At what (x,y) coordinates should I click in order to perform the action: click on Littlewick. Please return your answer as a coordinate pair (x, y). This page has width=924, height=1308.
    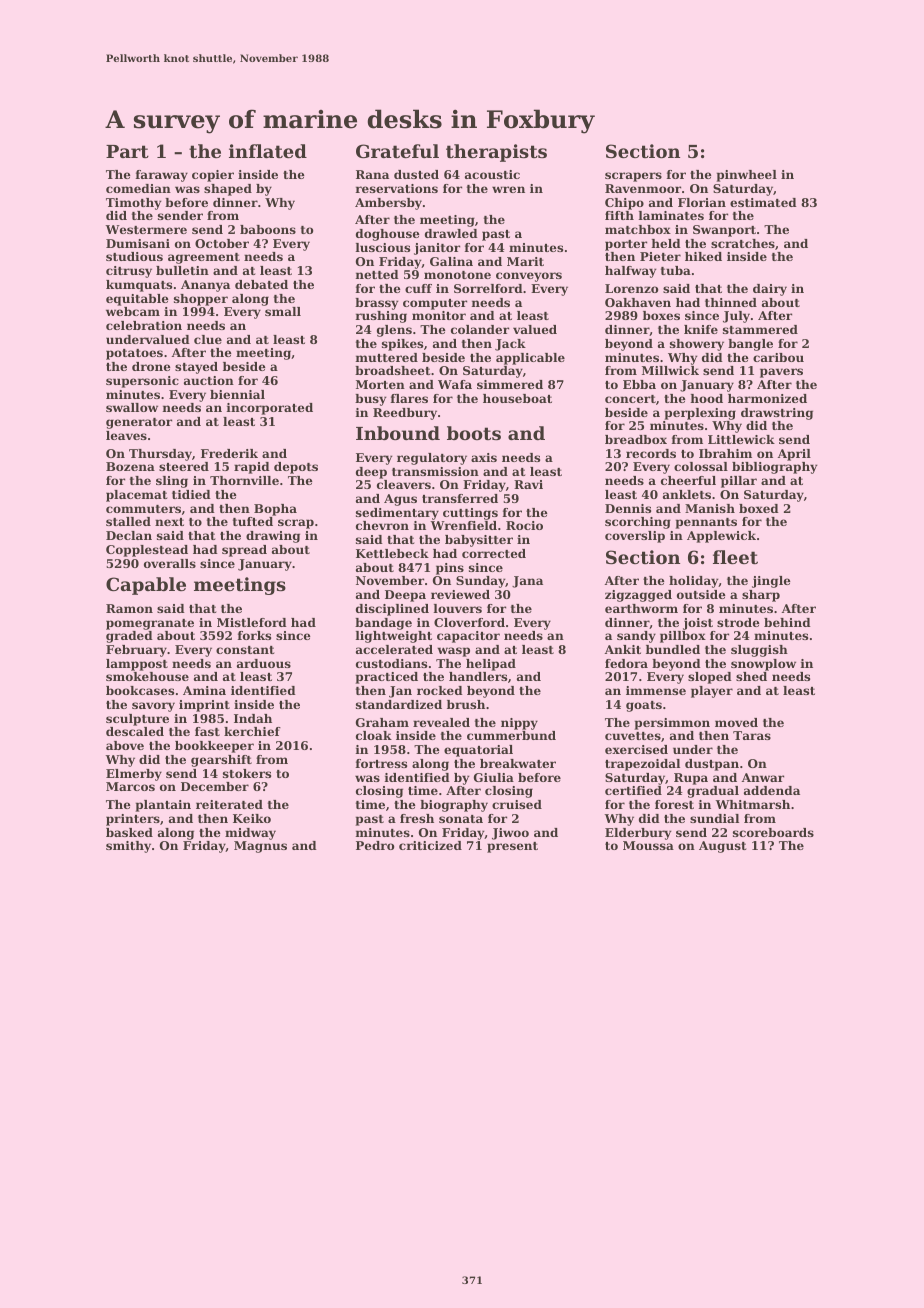
    Looking at the image, I should click on (741, 439).
